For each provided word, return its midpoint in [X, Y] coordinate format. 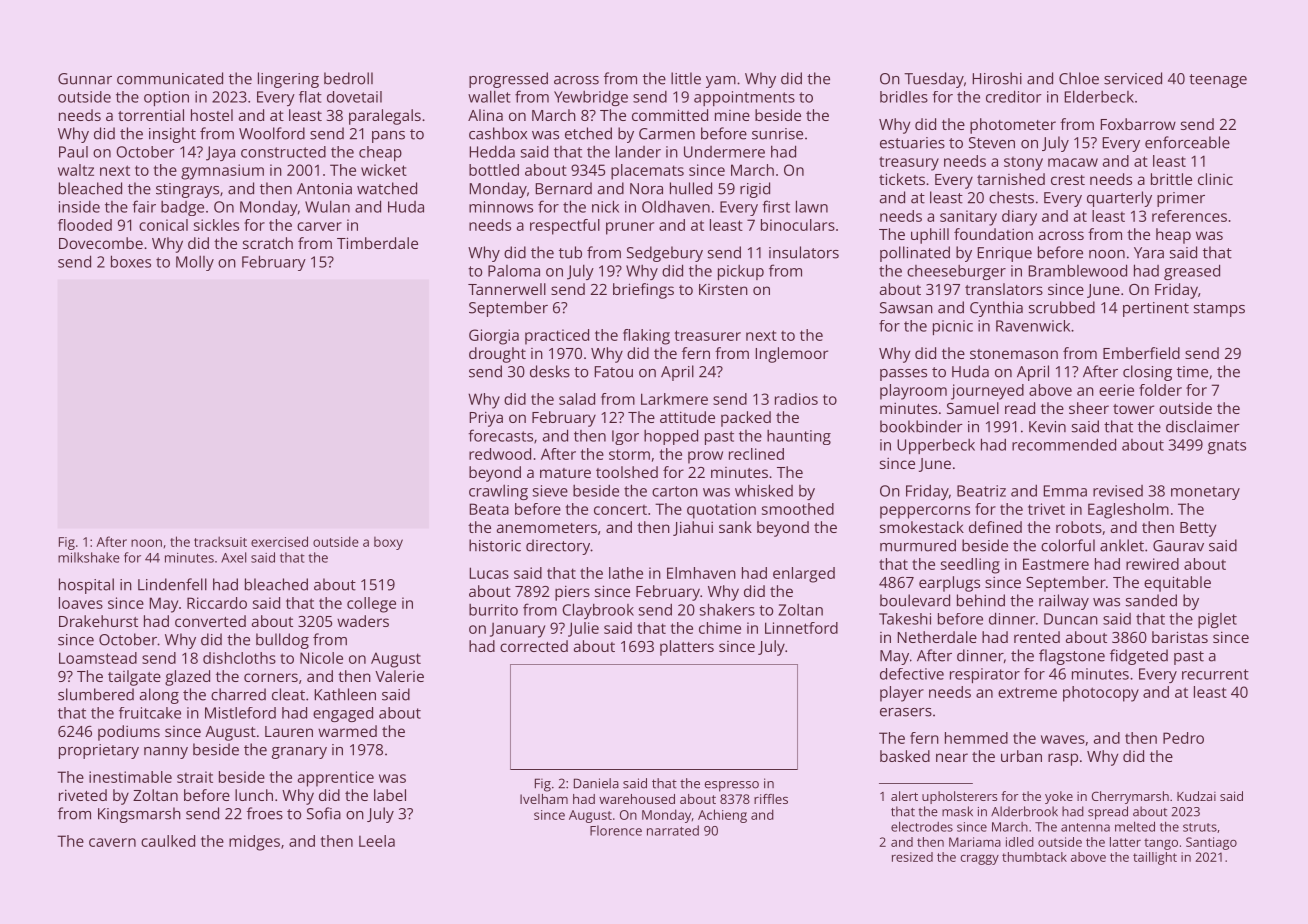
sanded [1151, 600]
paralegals [385, 117]
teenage [1218, 81]
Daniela [596, 783]
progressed [508, 80]
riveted [83, 795]
